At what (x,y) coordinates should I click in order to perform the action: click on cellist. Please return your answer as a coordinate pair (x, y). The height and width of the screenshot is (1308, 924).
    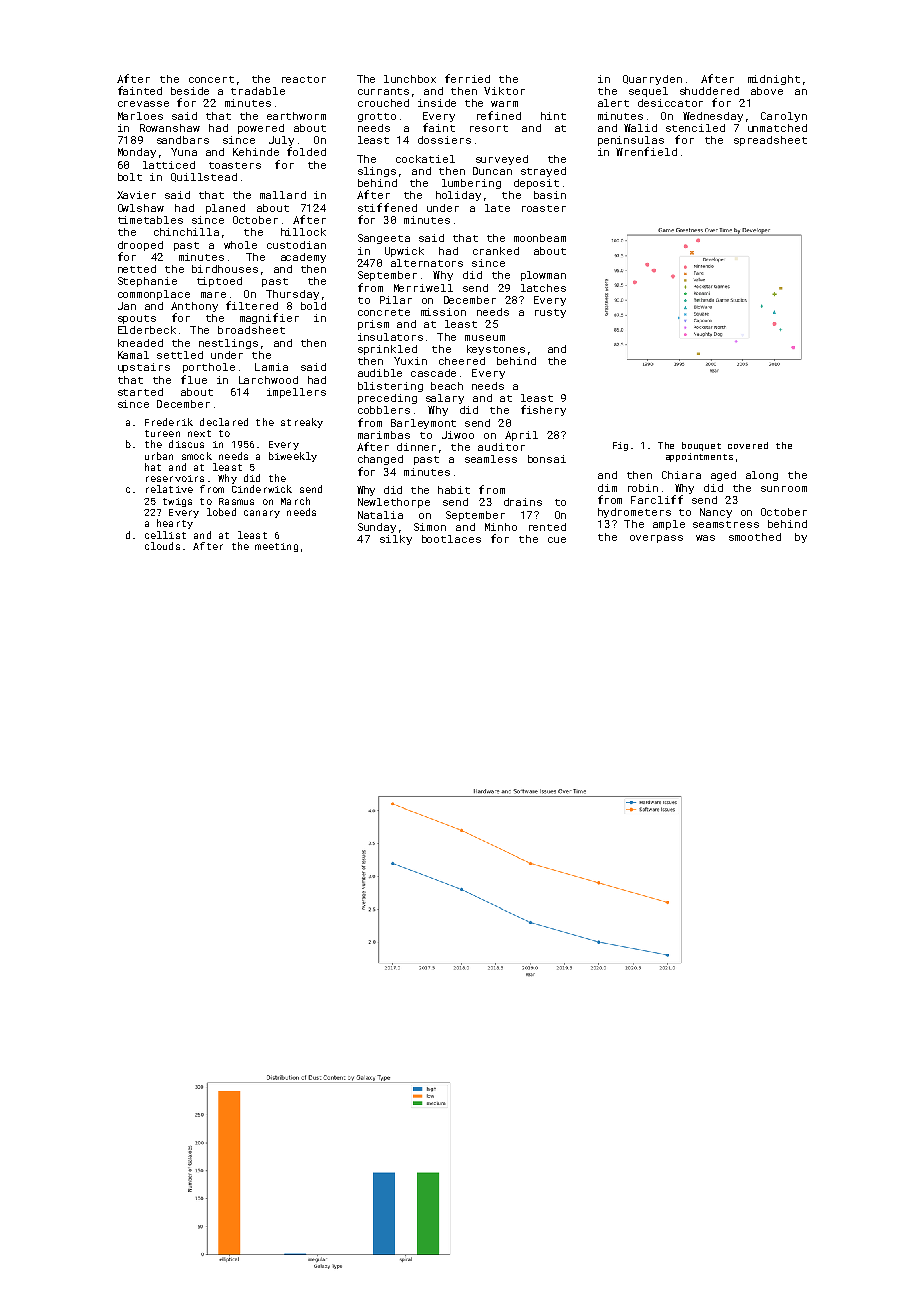
    Looking at the image, I should click on (165, 535).
